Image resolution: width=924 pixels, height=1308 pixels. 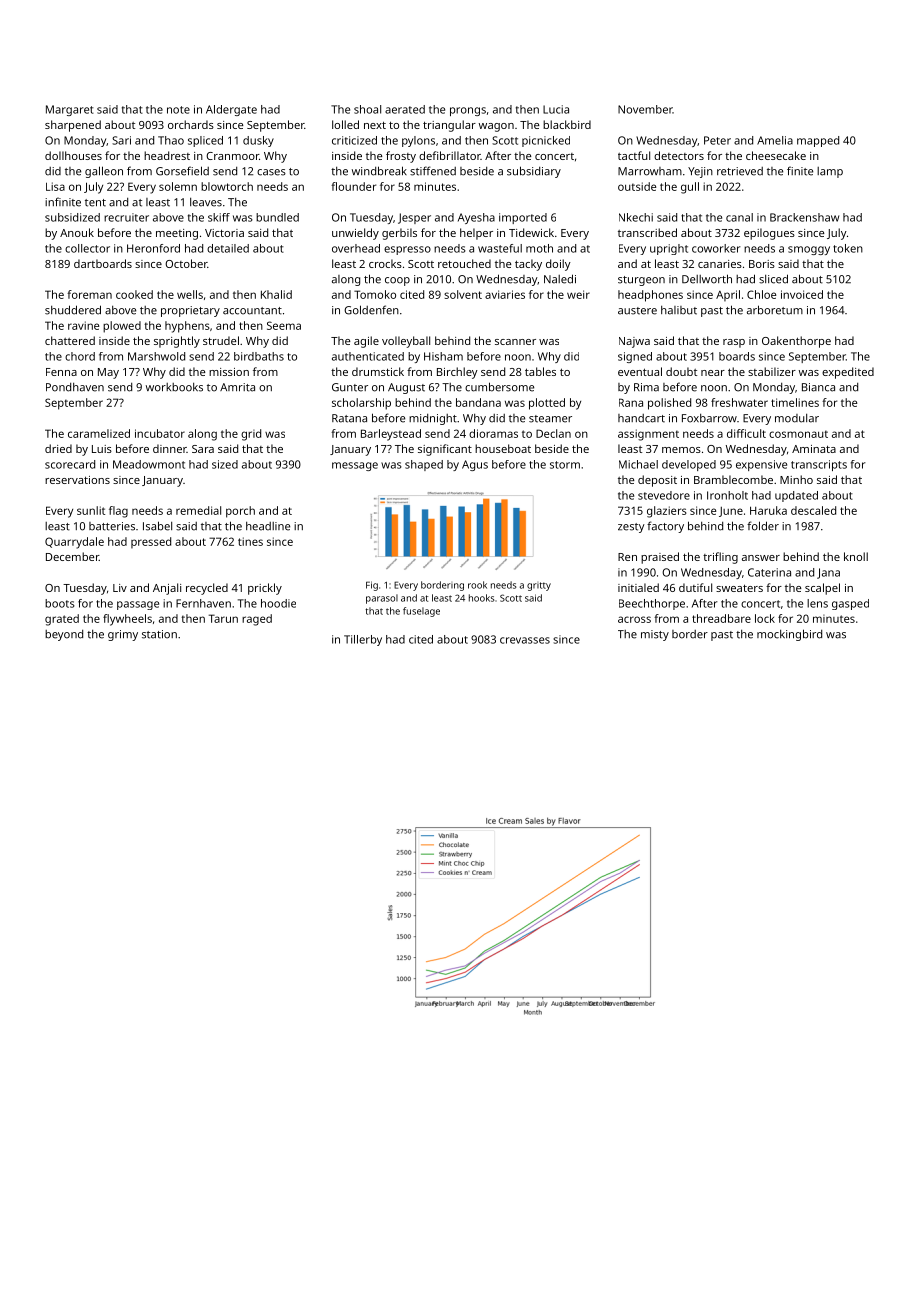 I want to click on Aminata, so click(x=814, y=449).
